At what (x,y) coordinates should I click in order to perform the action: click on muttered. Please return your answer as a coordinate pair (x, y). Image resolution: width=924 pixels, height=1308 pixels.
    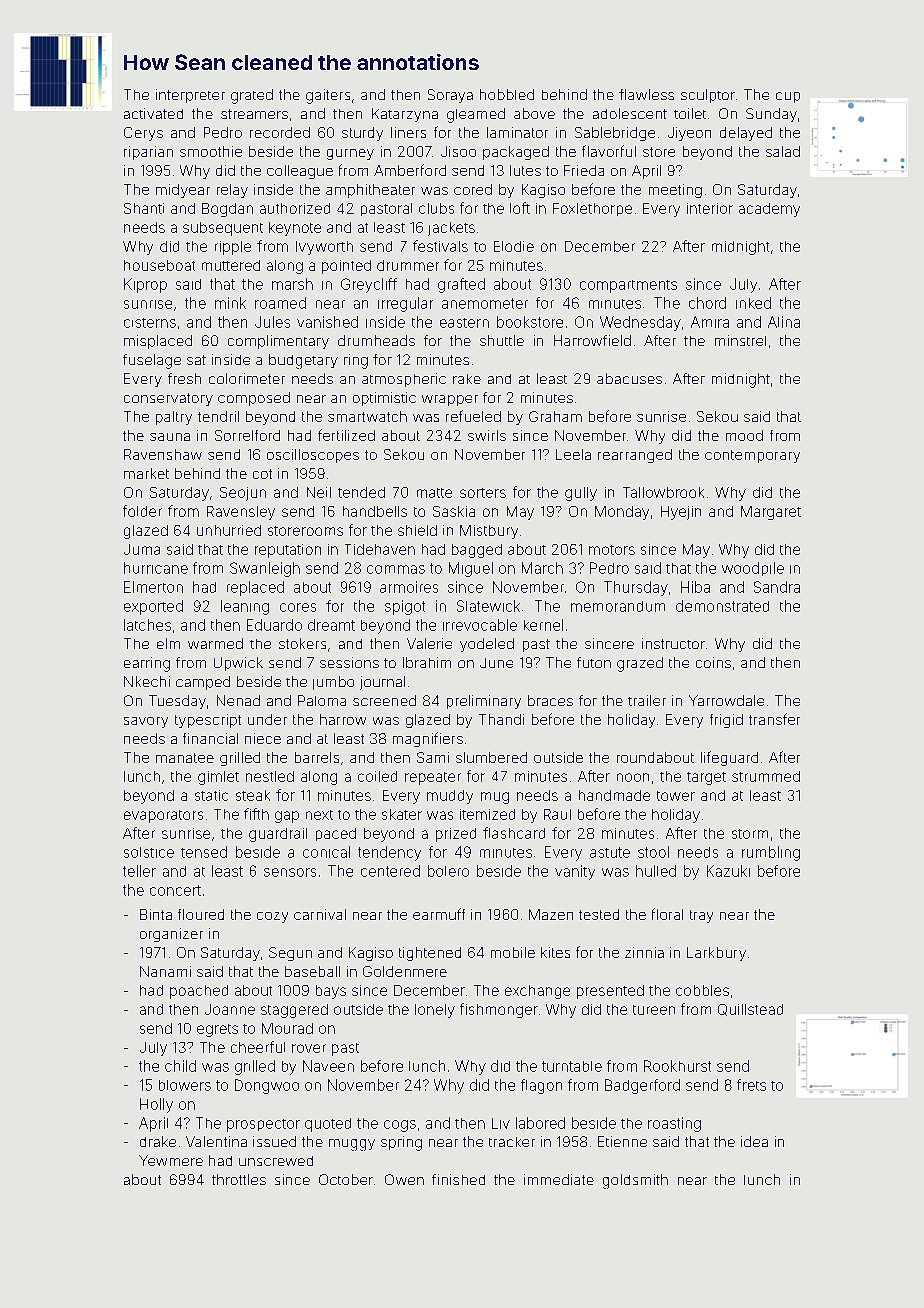
    Looking at the image, I should click on (231, 265).
